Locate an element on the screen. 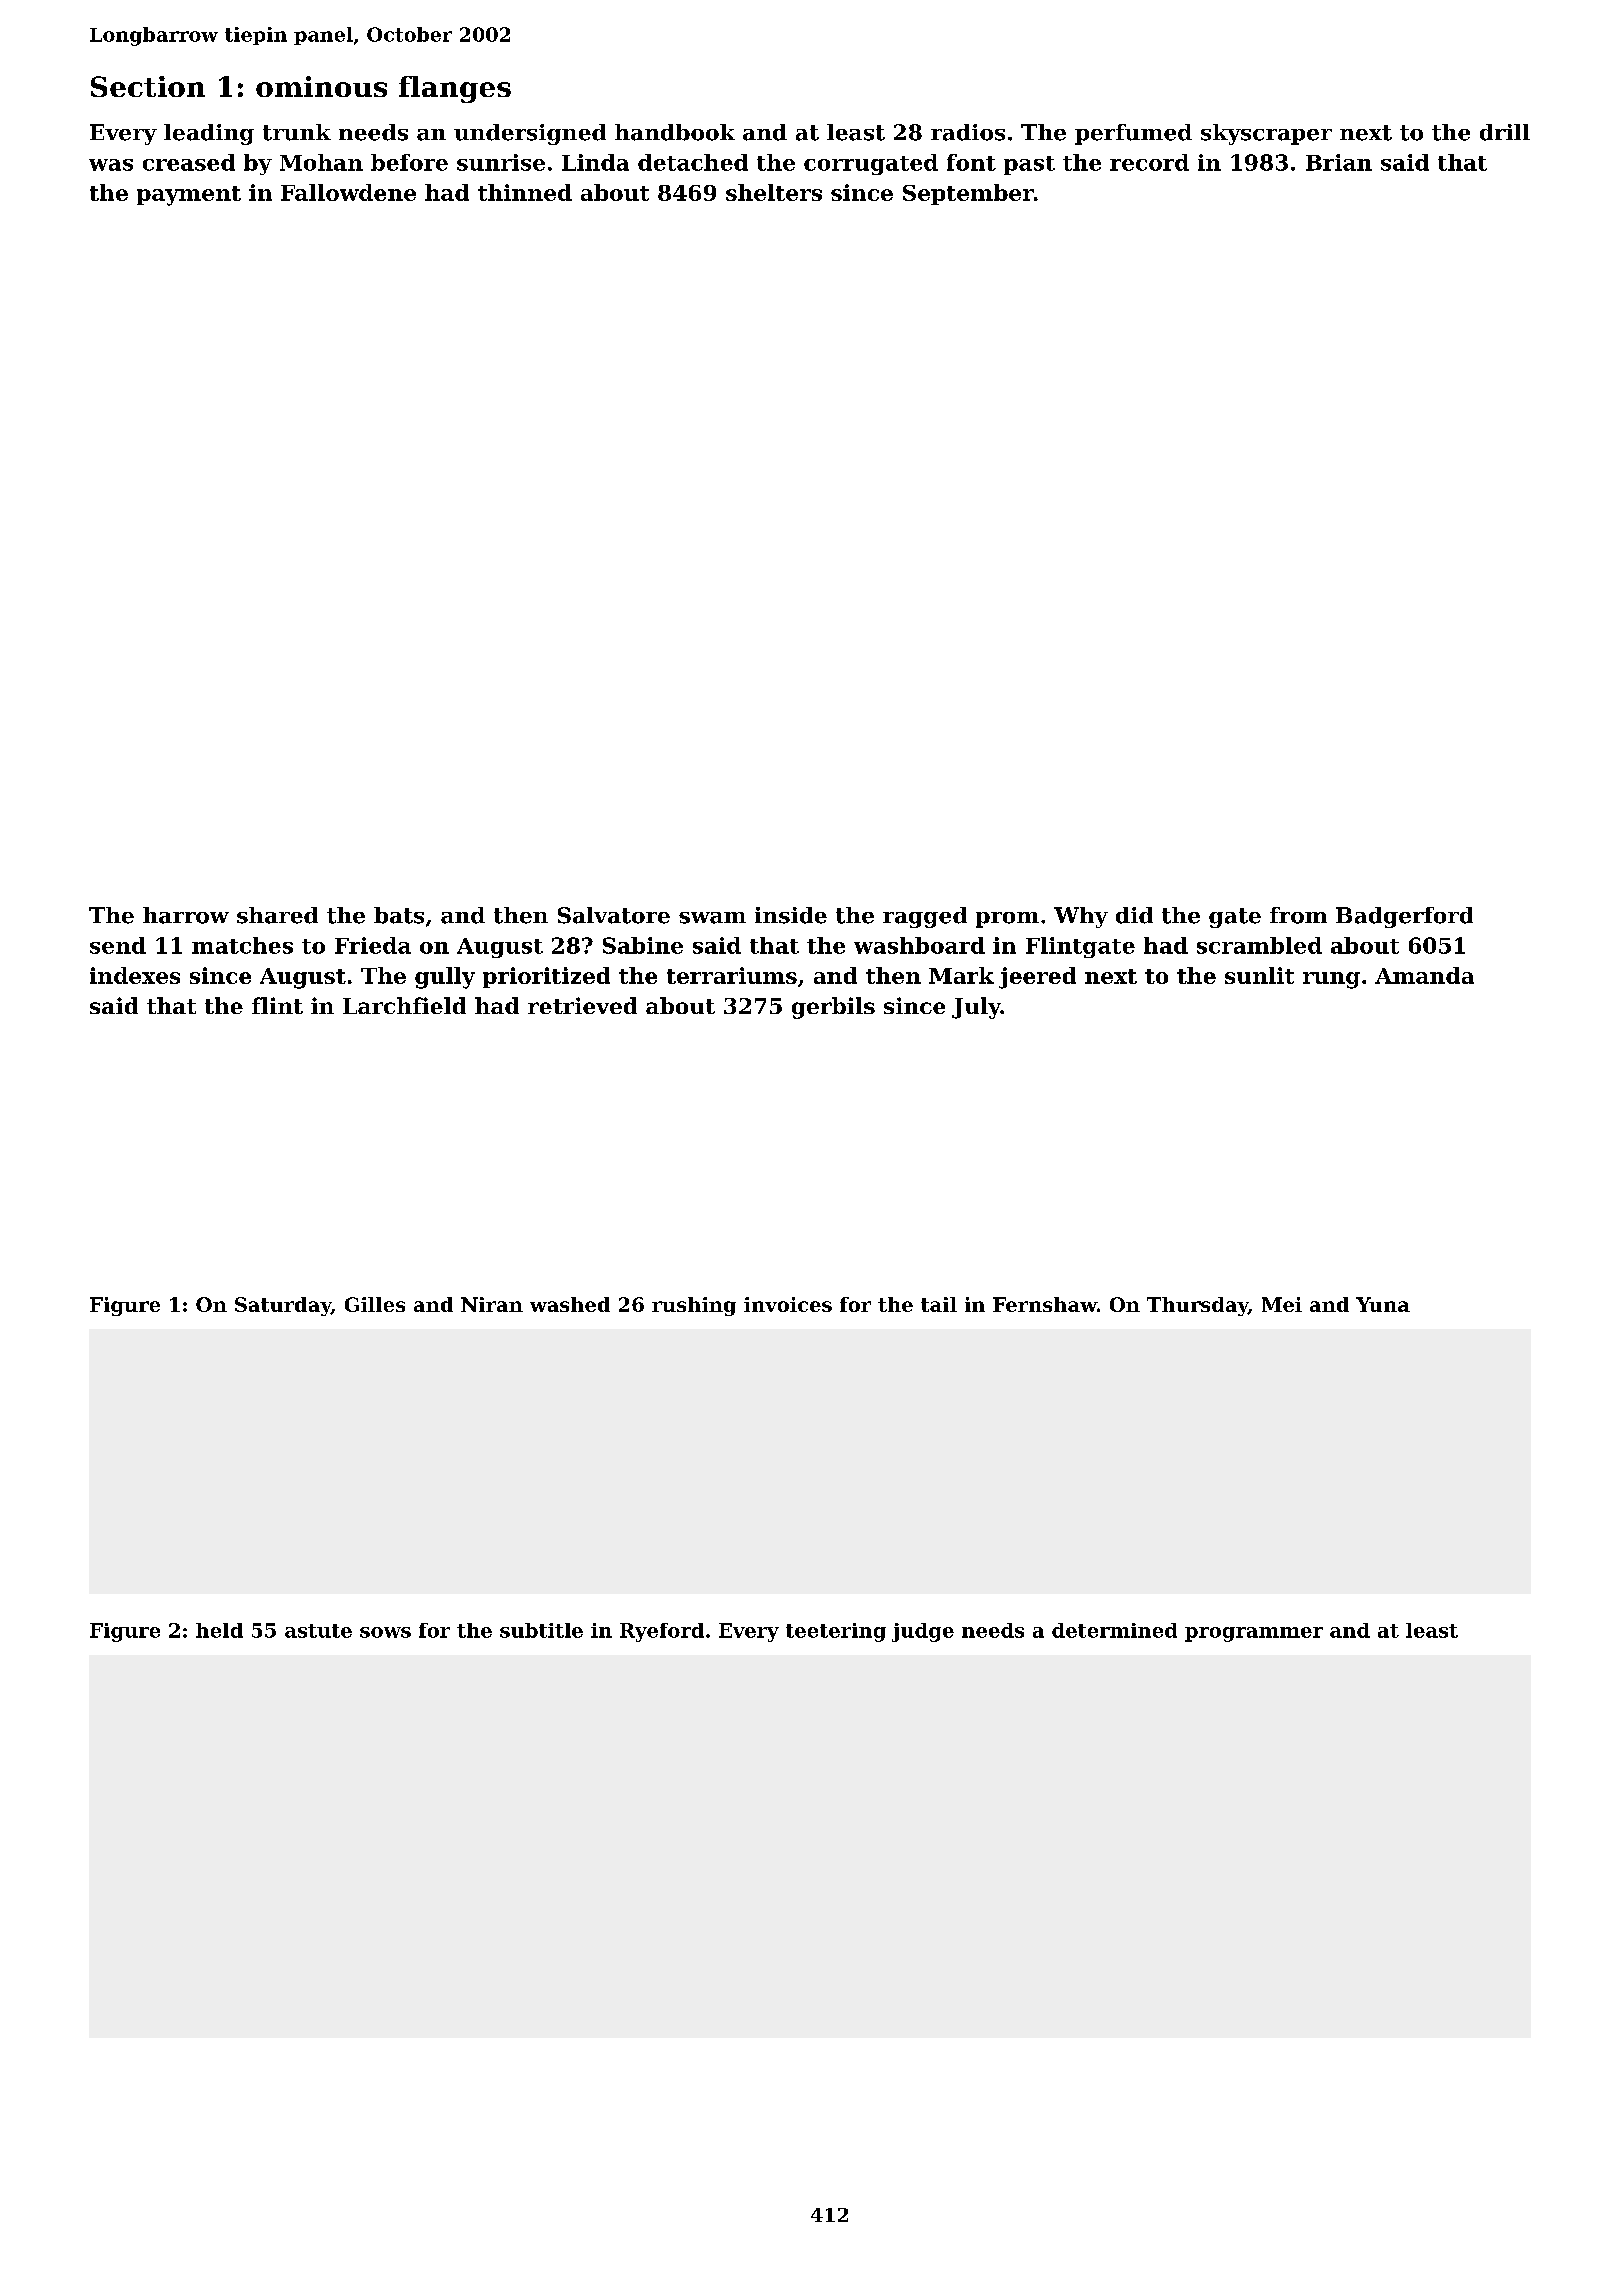  Gilles is located at coordinates (375, 1304).
